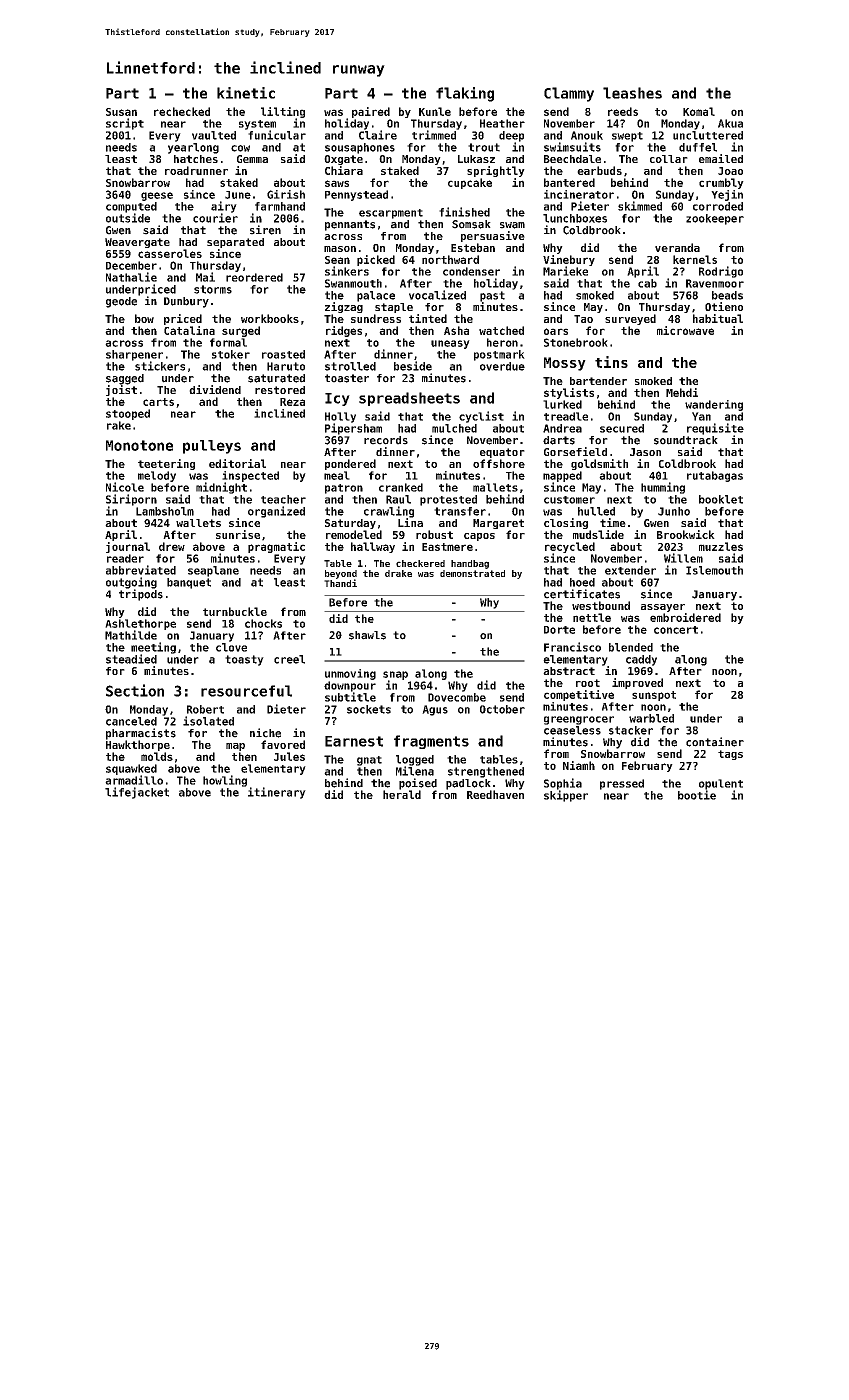 The height and width of the image is (1400, 849). I want to click on Heather, so click(502, 123).
